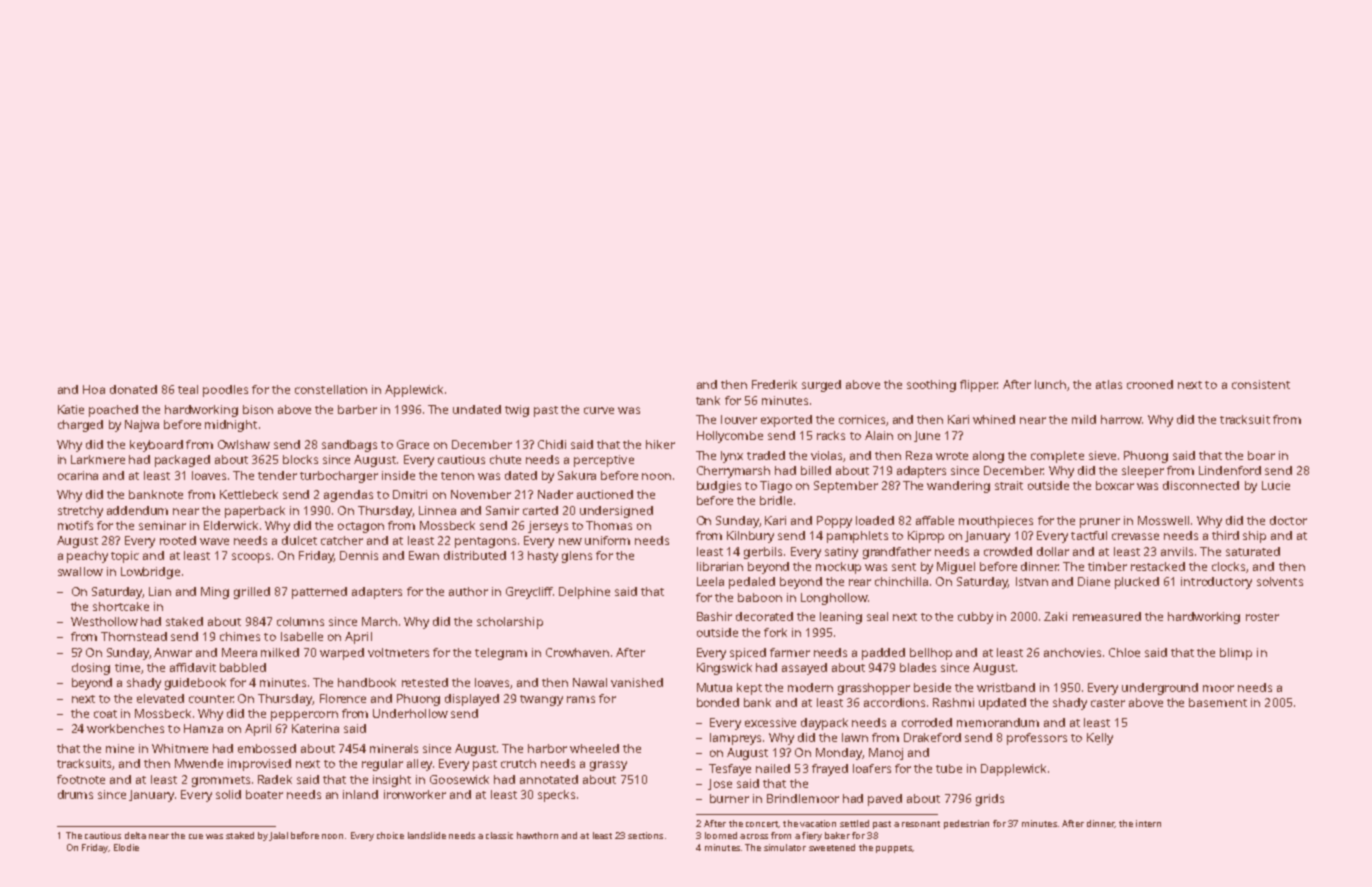 The width and height of the screenshot is (1372, 887). I want to click on regular, so click(382, 765).
